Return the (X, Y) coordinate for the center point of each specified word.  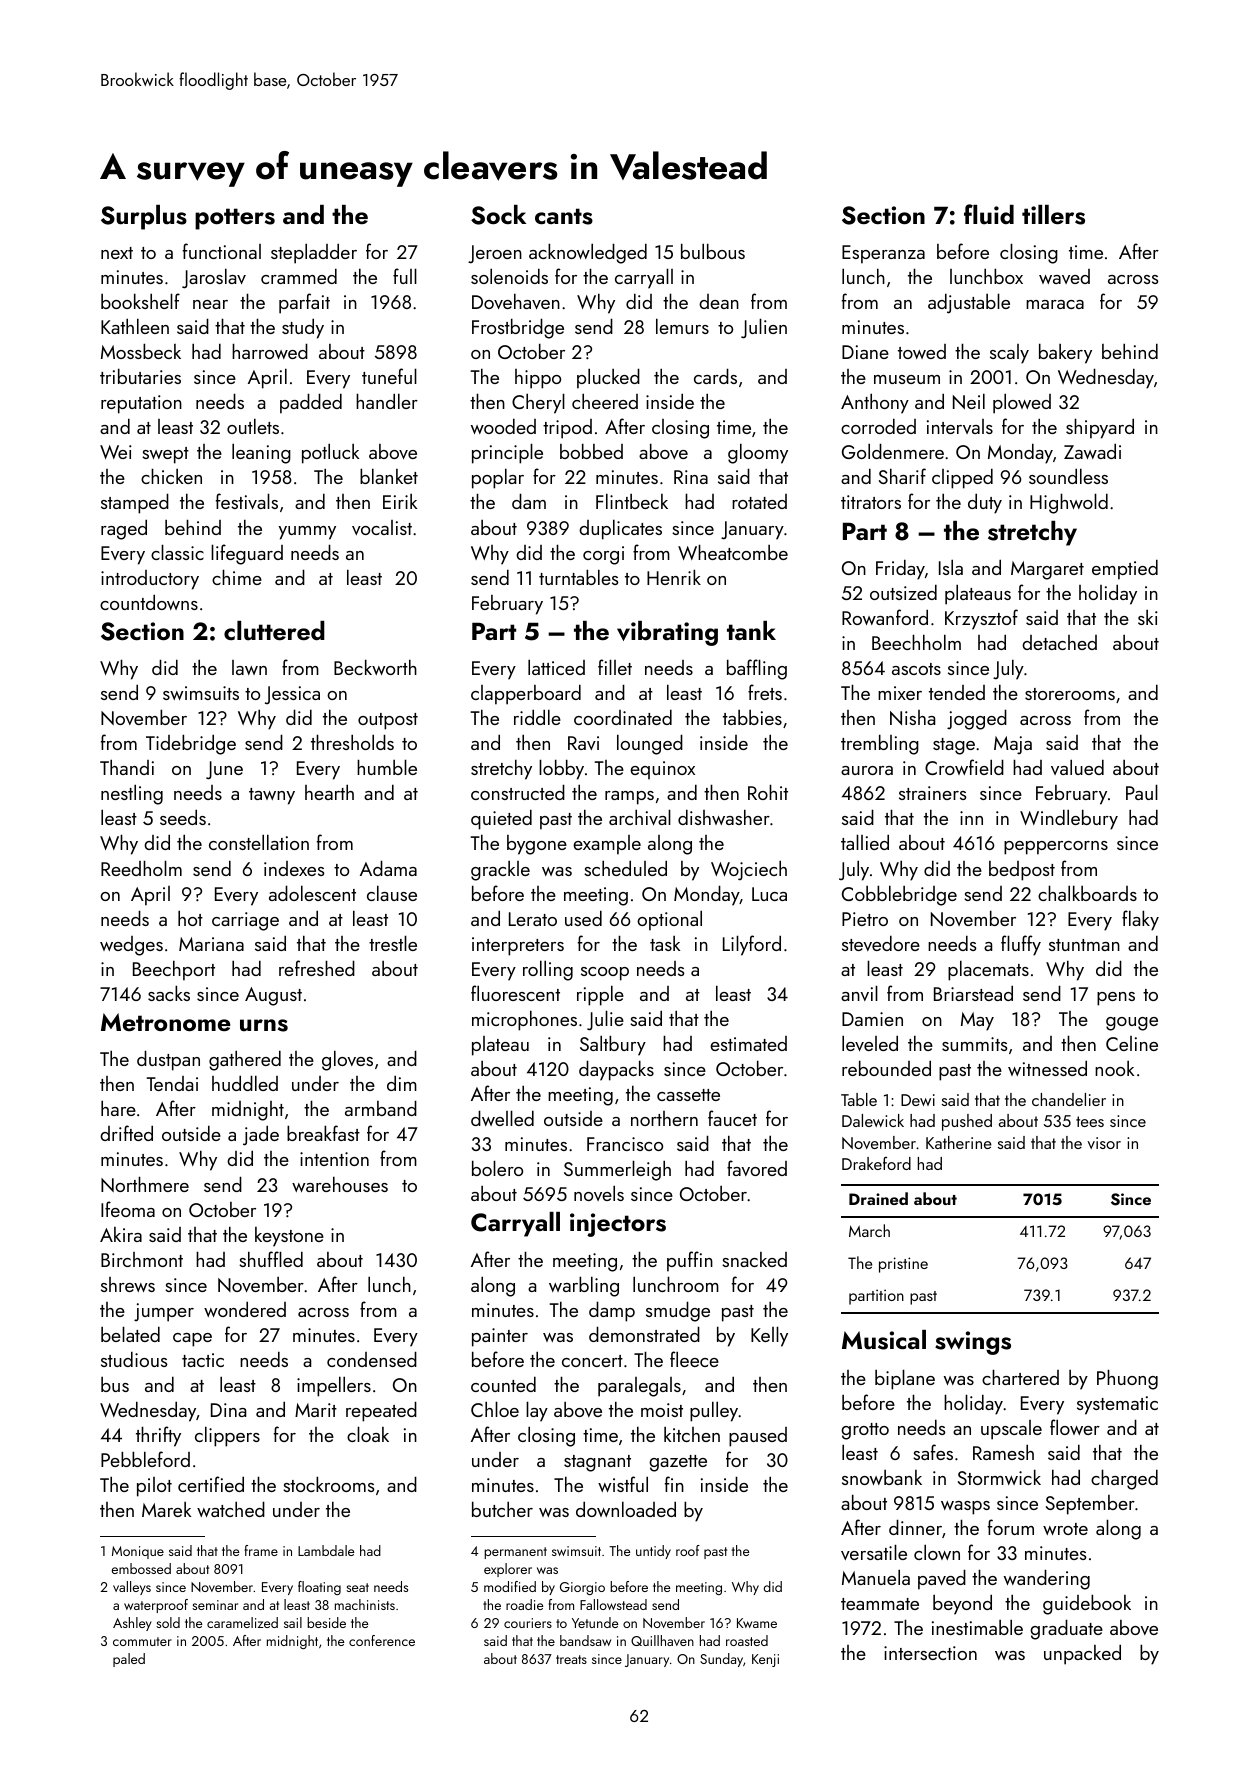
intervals (960, 426)
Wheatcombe (733, 552)
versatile (874, 1552)
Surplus (144, 217)
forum (1011, 1527)
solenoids (509, 276)
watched (231, 1509)
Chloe (495, 1409)
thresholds (352, 742)
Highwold (1069, 503)
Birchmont (142, 1259)
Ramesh (1003, 1452)
